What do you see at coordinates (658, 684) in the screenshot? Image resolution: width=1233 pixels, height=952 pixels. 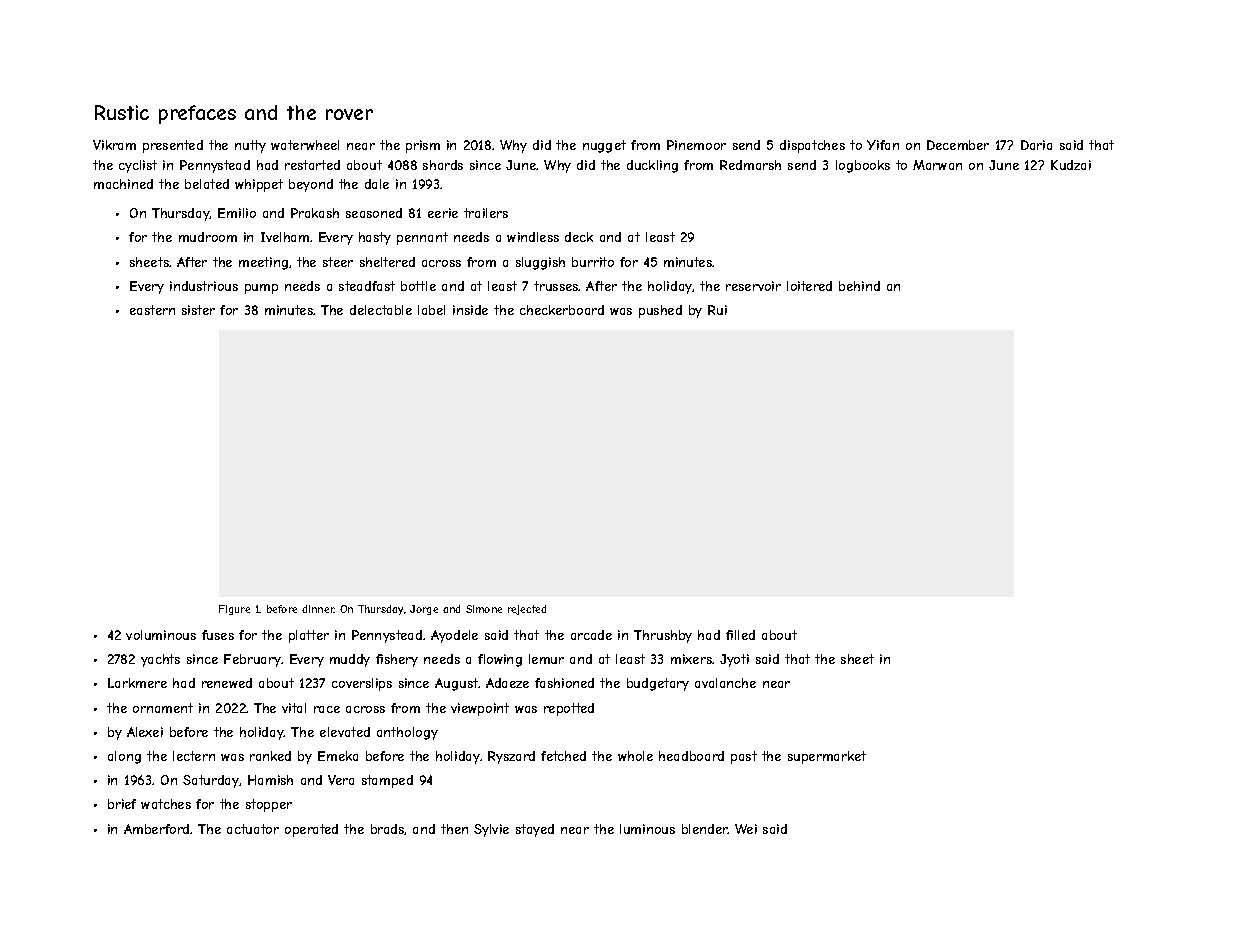 I see `budgetary` at bounding box center [658, 684].
